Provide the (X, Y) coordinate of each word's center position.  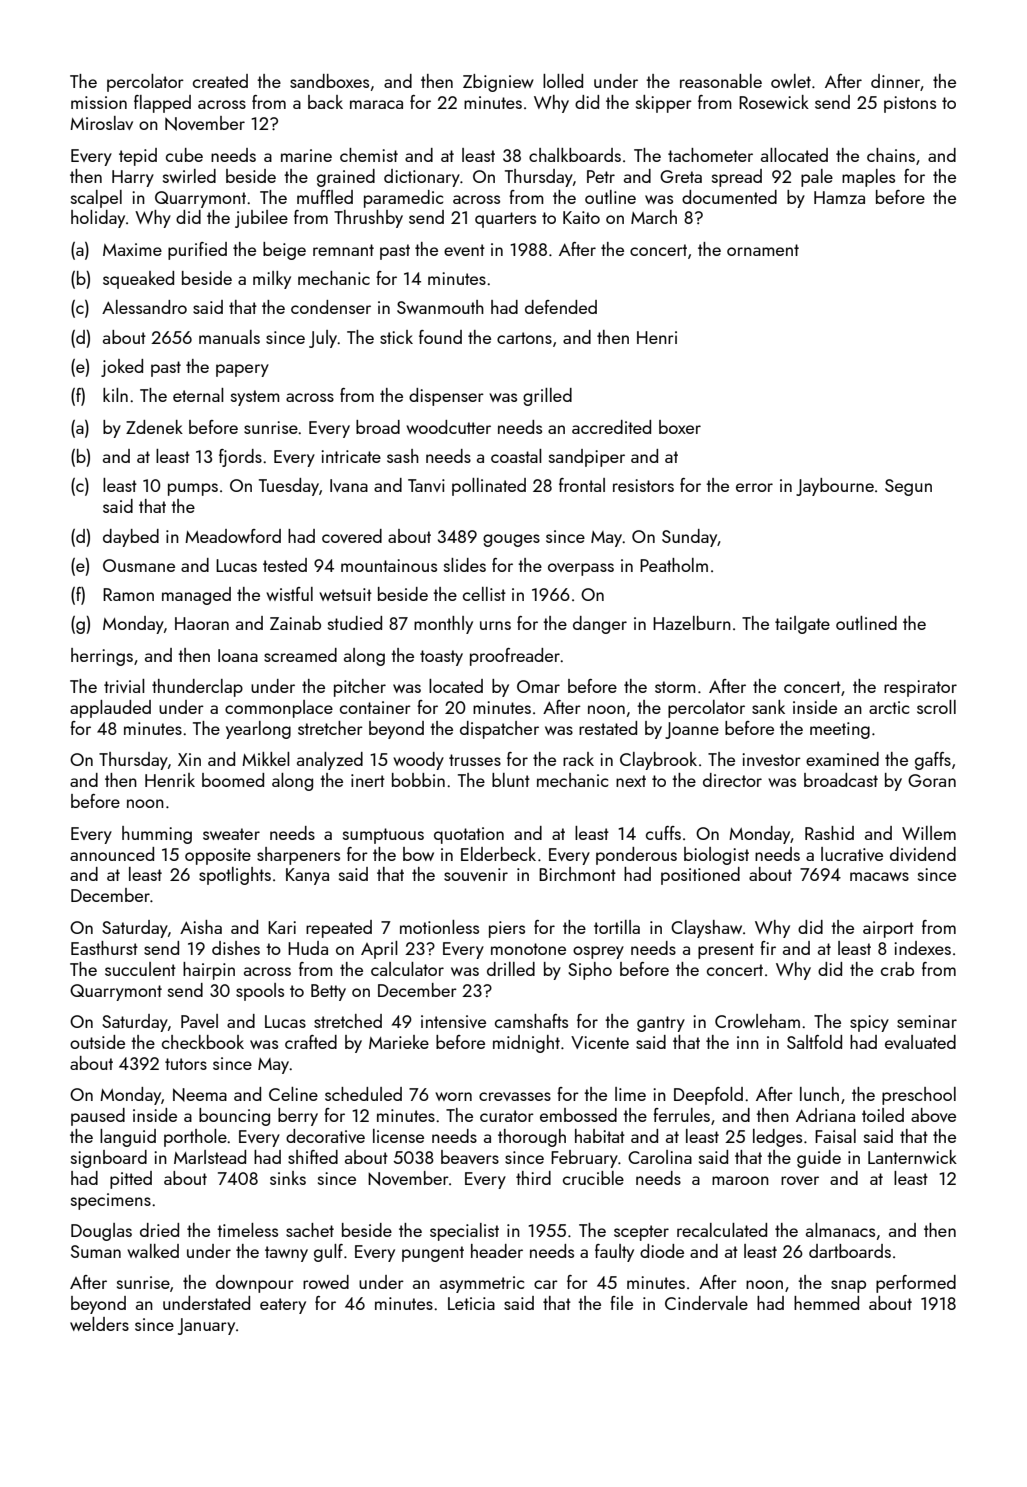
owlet (791, 81)
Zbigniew (498, 83)
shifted (313, 1157)
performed (916, 1284)
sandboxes (329, 81)
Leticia (471, 1303)
